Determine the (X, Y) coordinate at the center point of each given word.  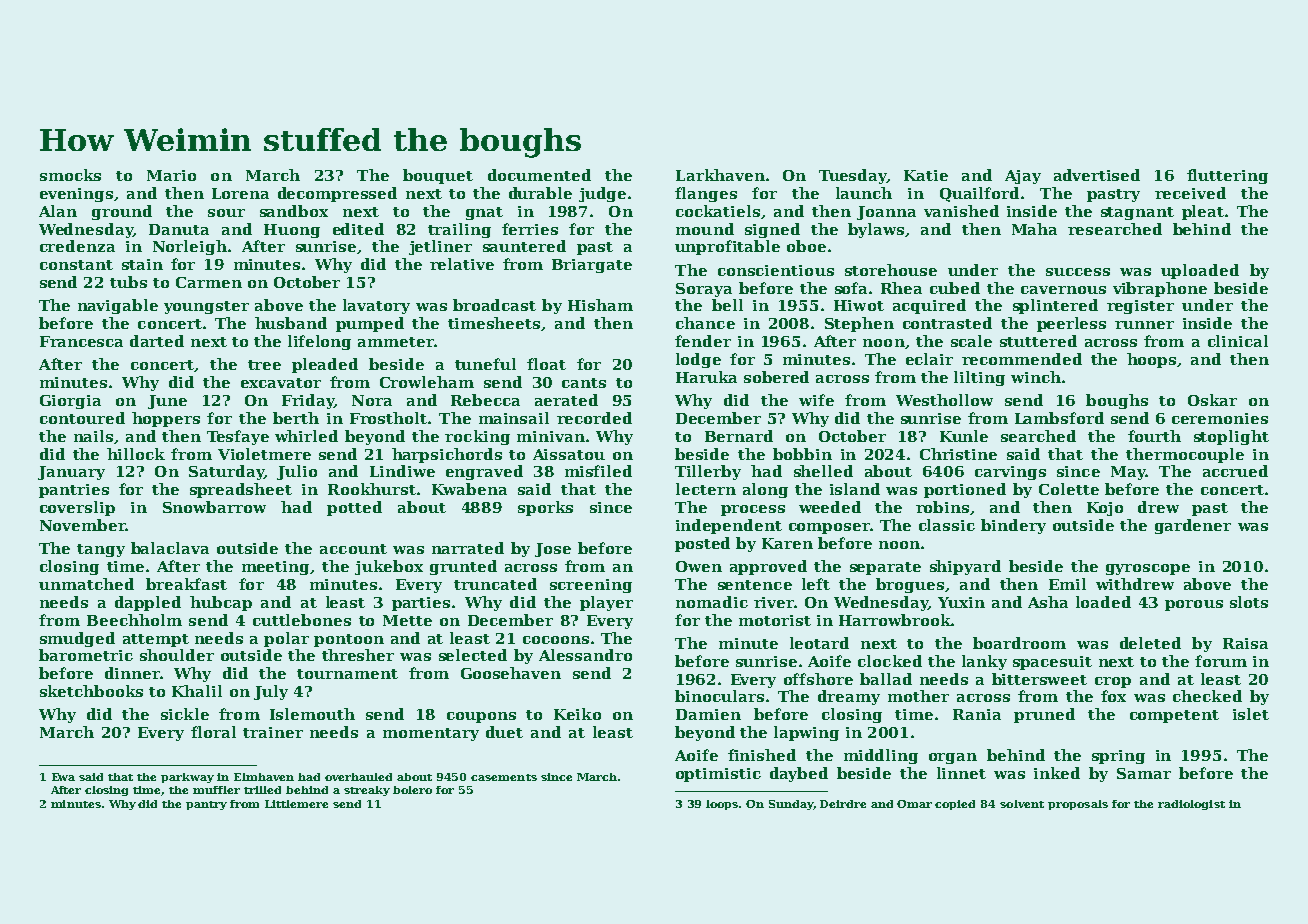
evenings (76, 195)
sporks (545, 508)
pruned (1044, 715)
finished (762, 755)
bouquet (438, 176)
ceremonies (1220, 418)
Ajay (1023, 177)
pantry (206, 805)
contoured (82, 418)
